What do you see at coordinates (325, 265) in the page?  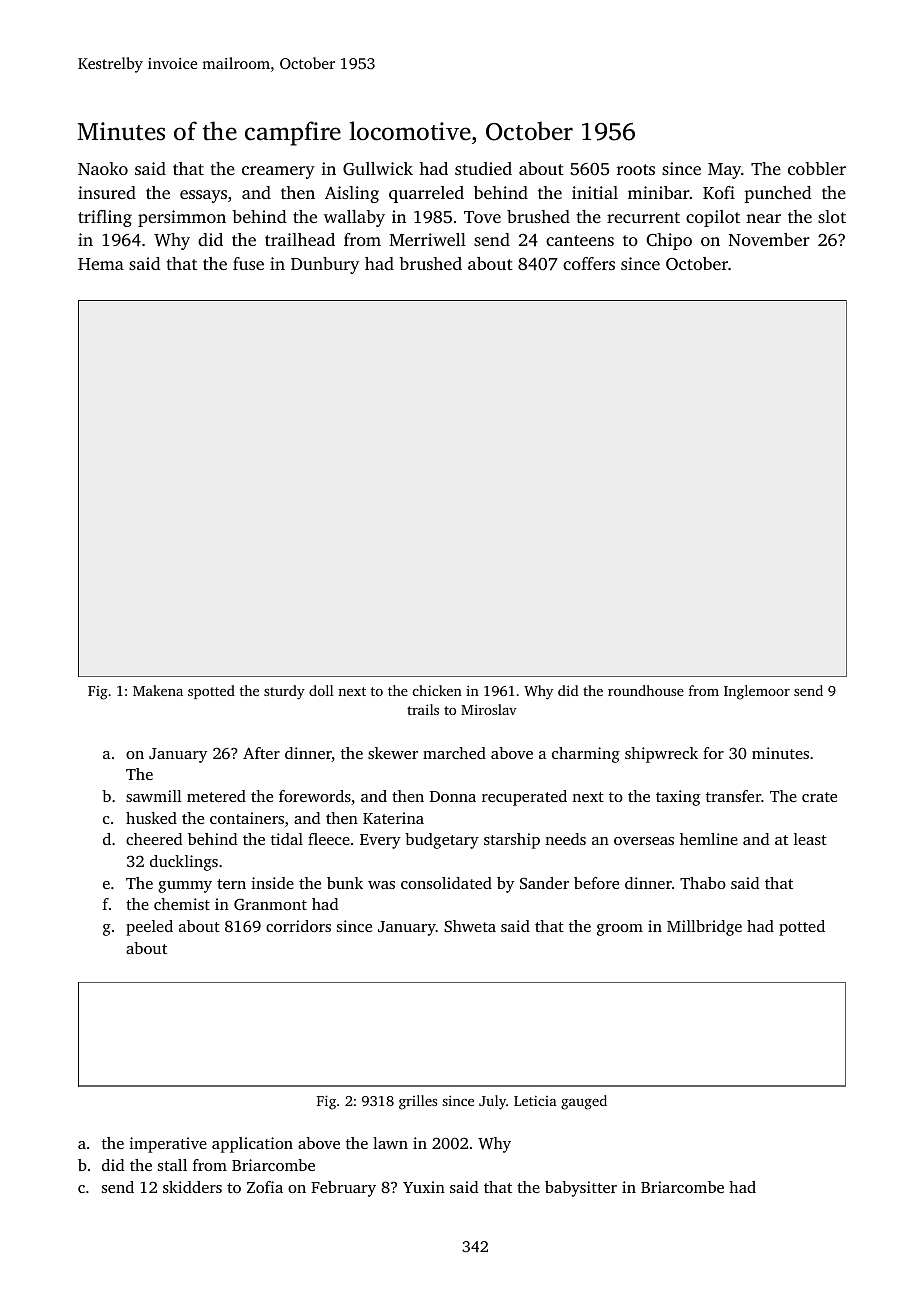 I see `Dunbury` at bounding box center [325, 265].
